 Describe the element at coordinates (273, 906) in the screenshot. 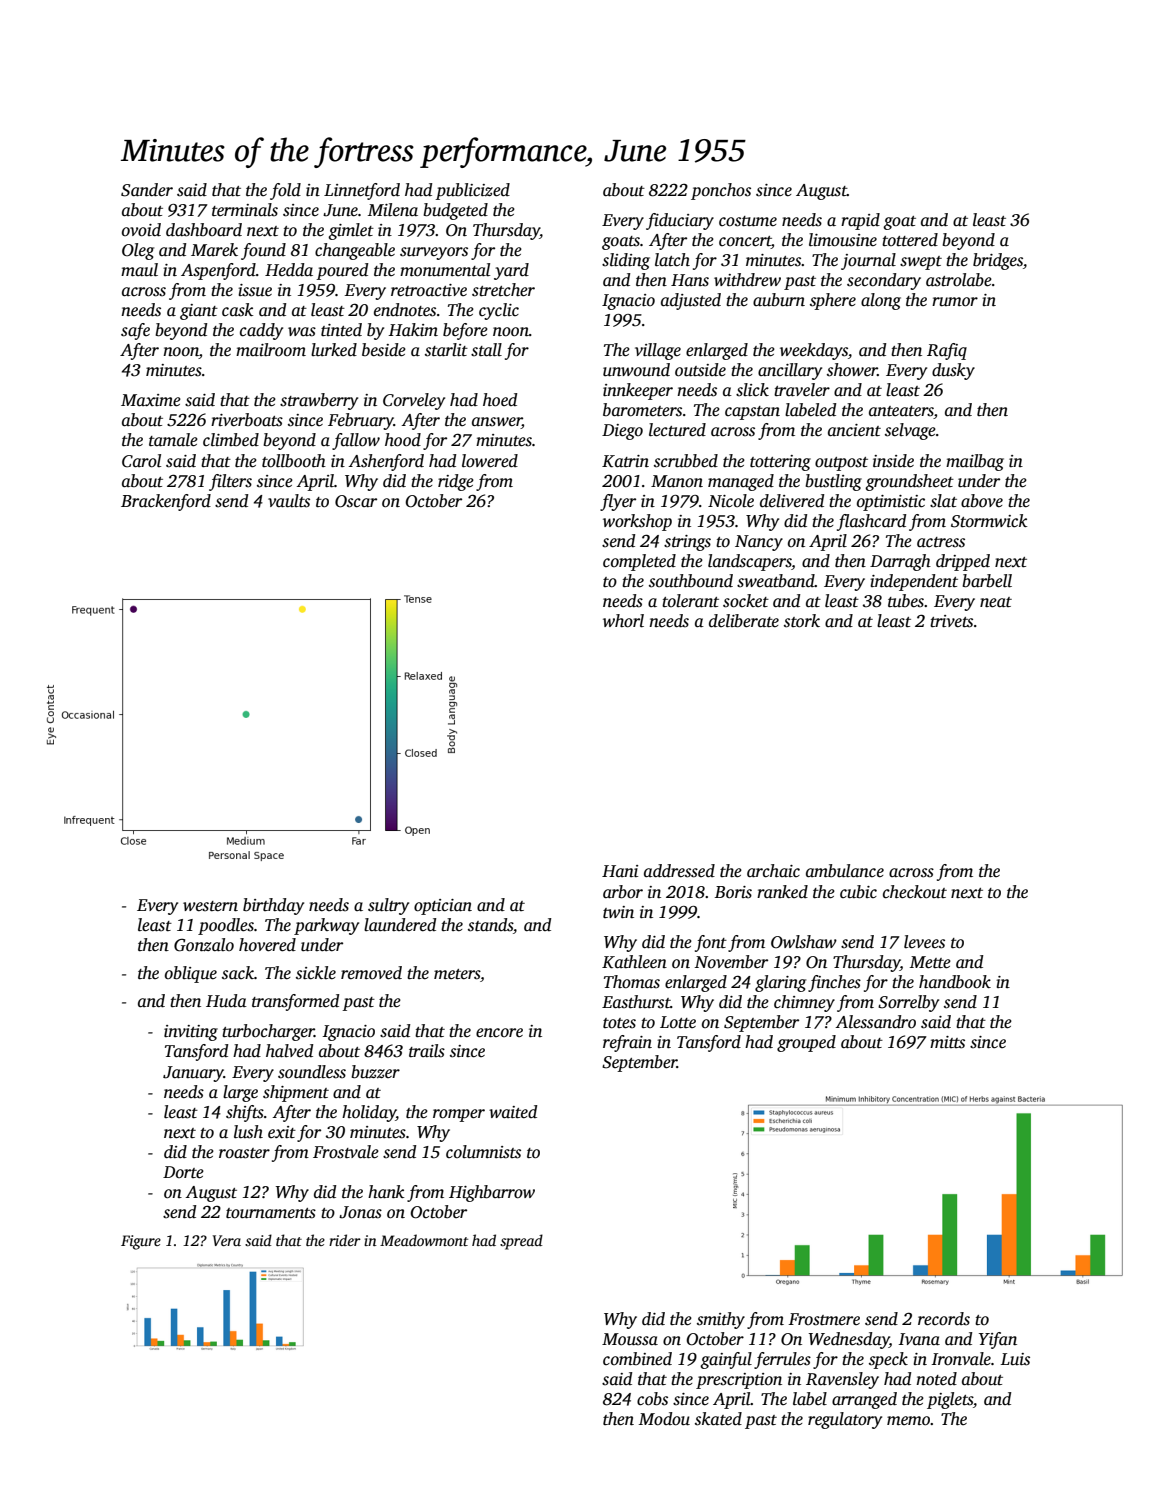

I see `birthday` at that location.
